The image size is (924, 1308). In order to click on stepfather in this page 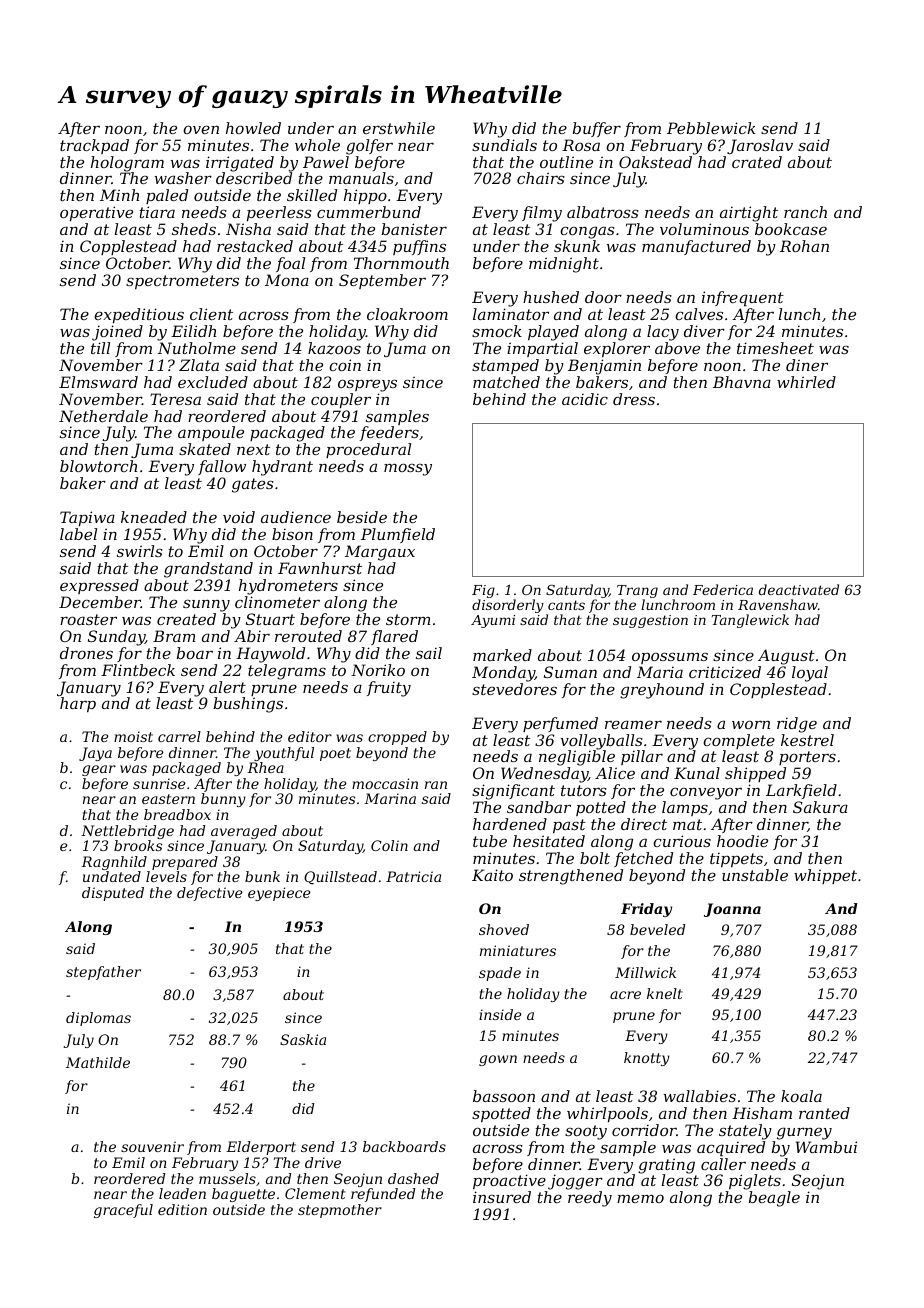, I will do `click(103, 973)`.
